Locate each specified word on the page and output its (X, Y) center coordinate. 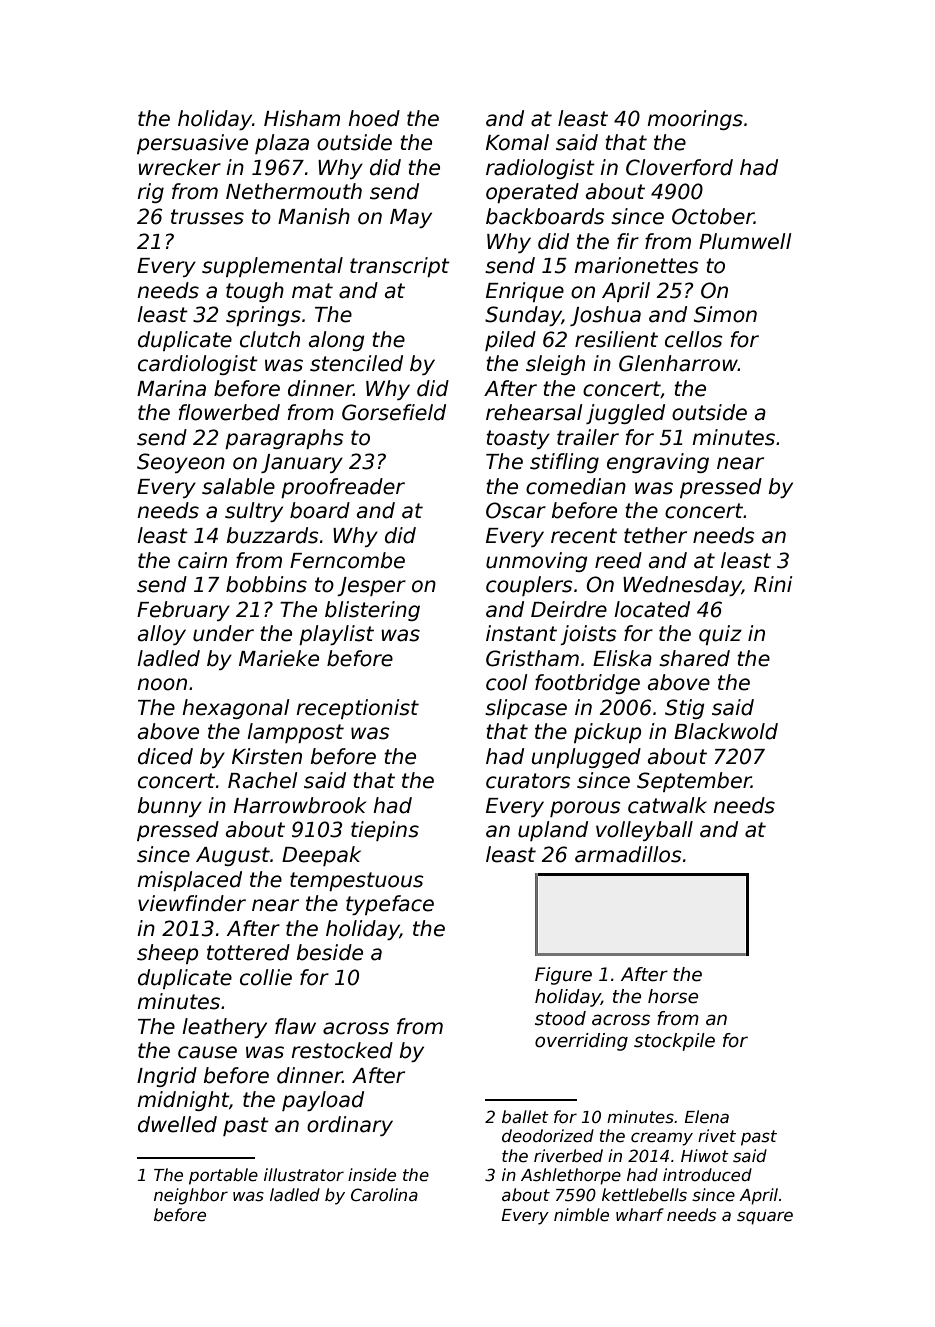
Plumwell (745, 241)
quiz (720, 635)
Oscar (516, 510)
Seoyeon (181, 463)
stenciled (356, 363)
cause (207, 1052)
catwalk (667, 805)
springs (263, 316)
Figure (563, 976)
